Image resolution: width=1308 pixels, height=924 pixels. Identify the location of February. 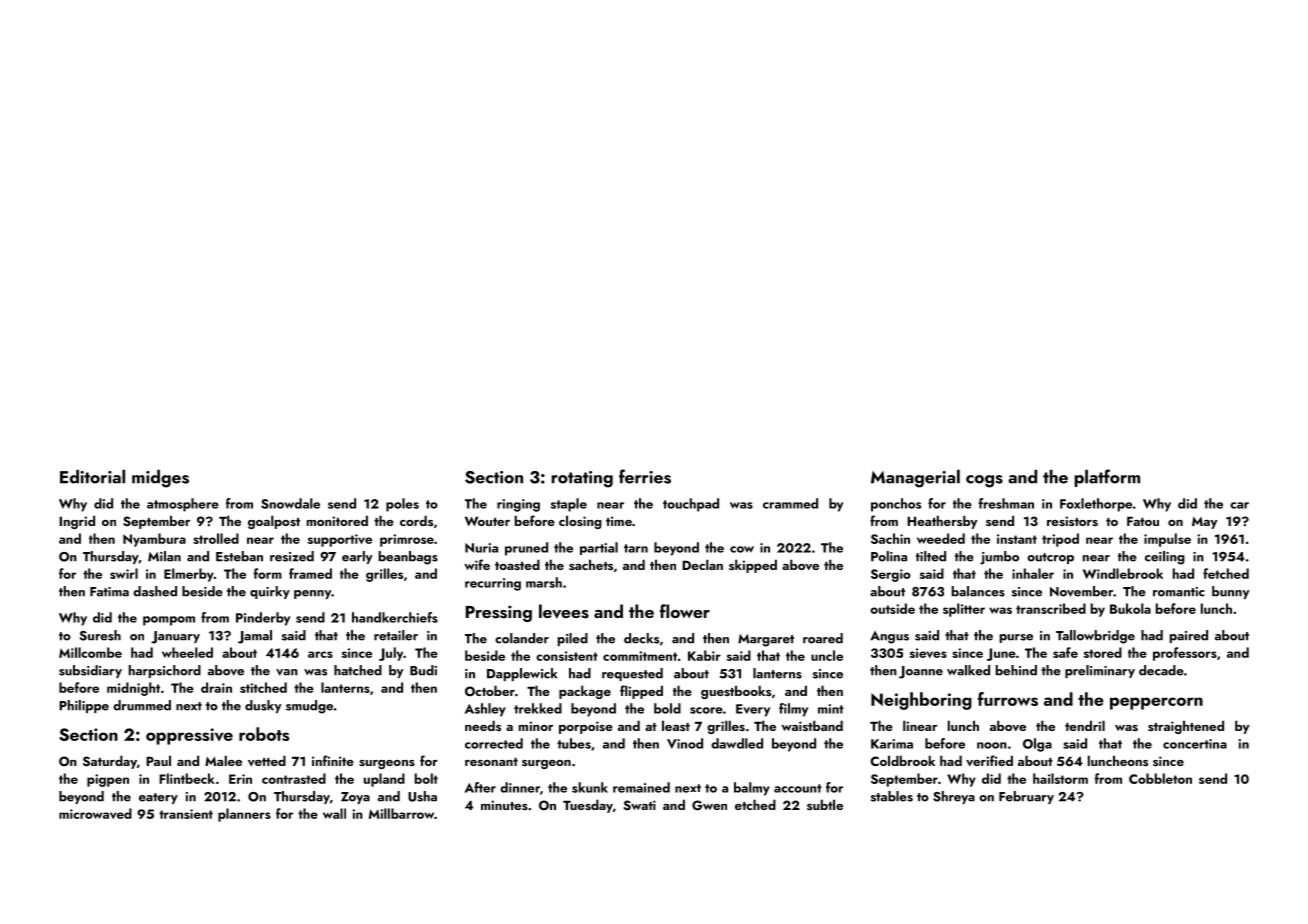
(1026, 797).
